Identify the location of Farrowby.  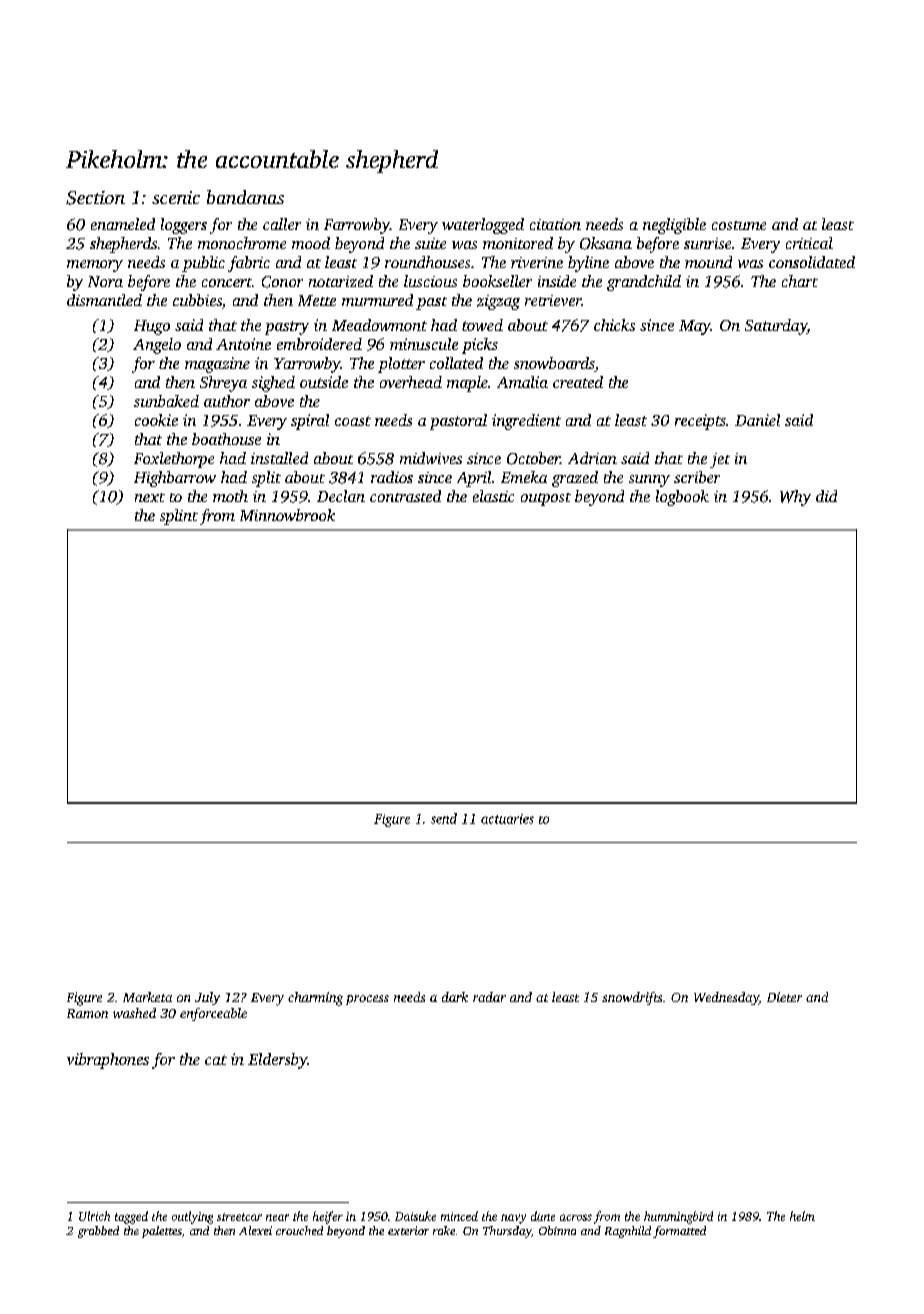
(357, 226).
